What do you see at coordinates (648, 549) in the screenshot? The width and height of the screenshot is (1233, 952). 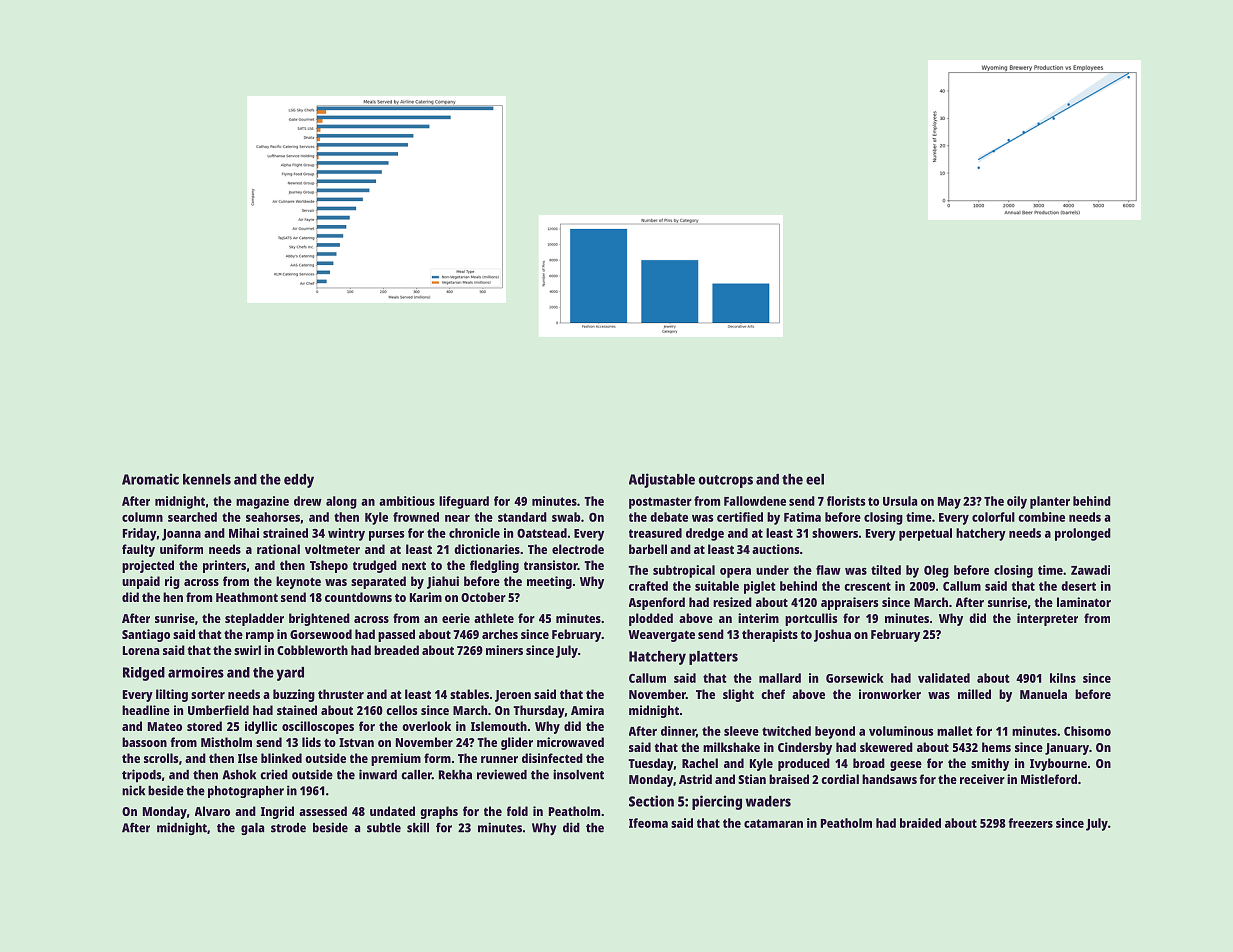 I see `barbell` at bounding box center [648, 549].
